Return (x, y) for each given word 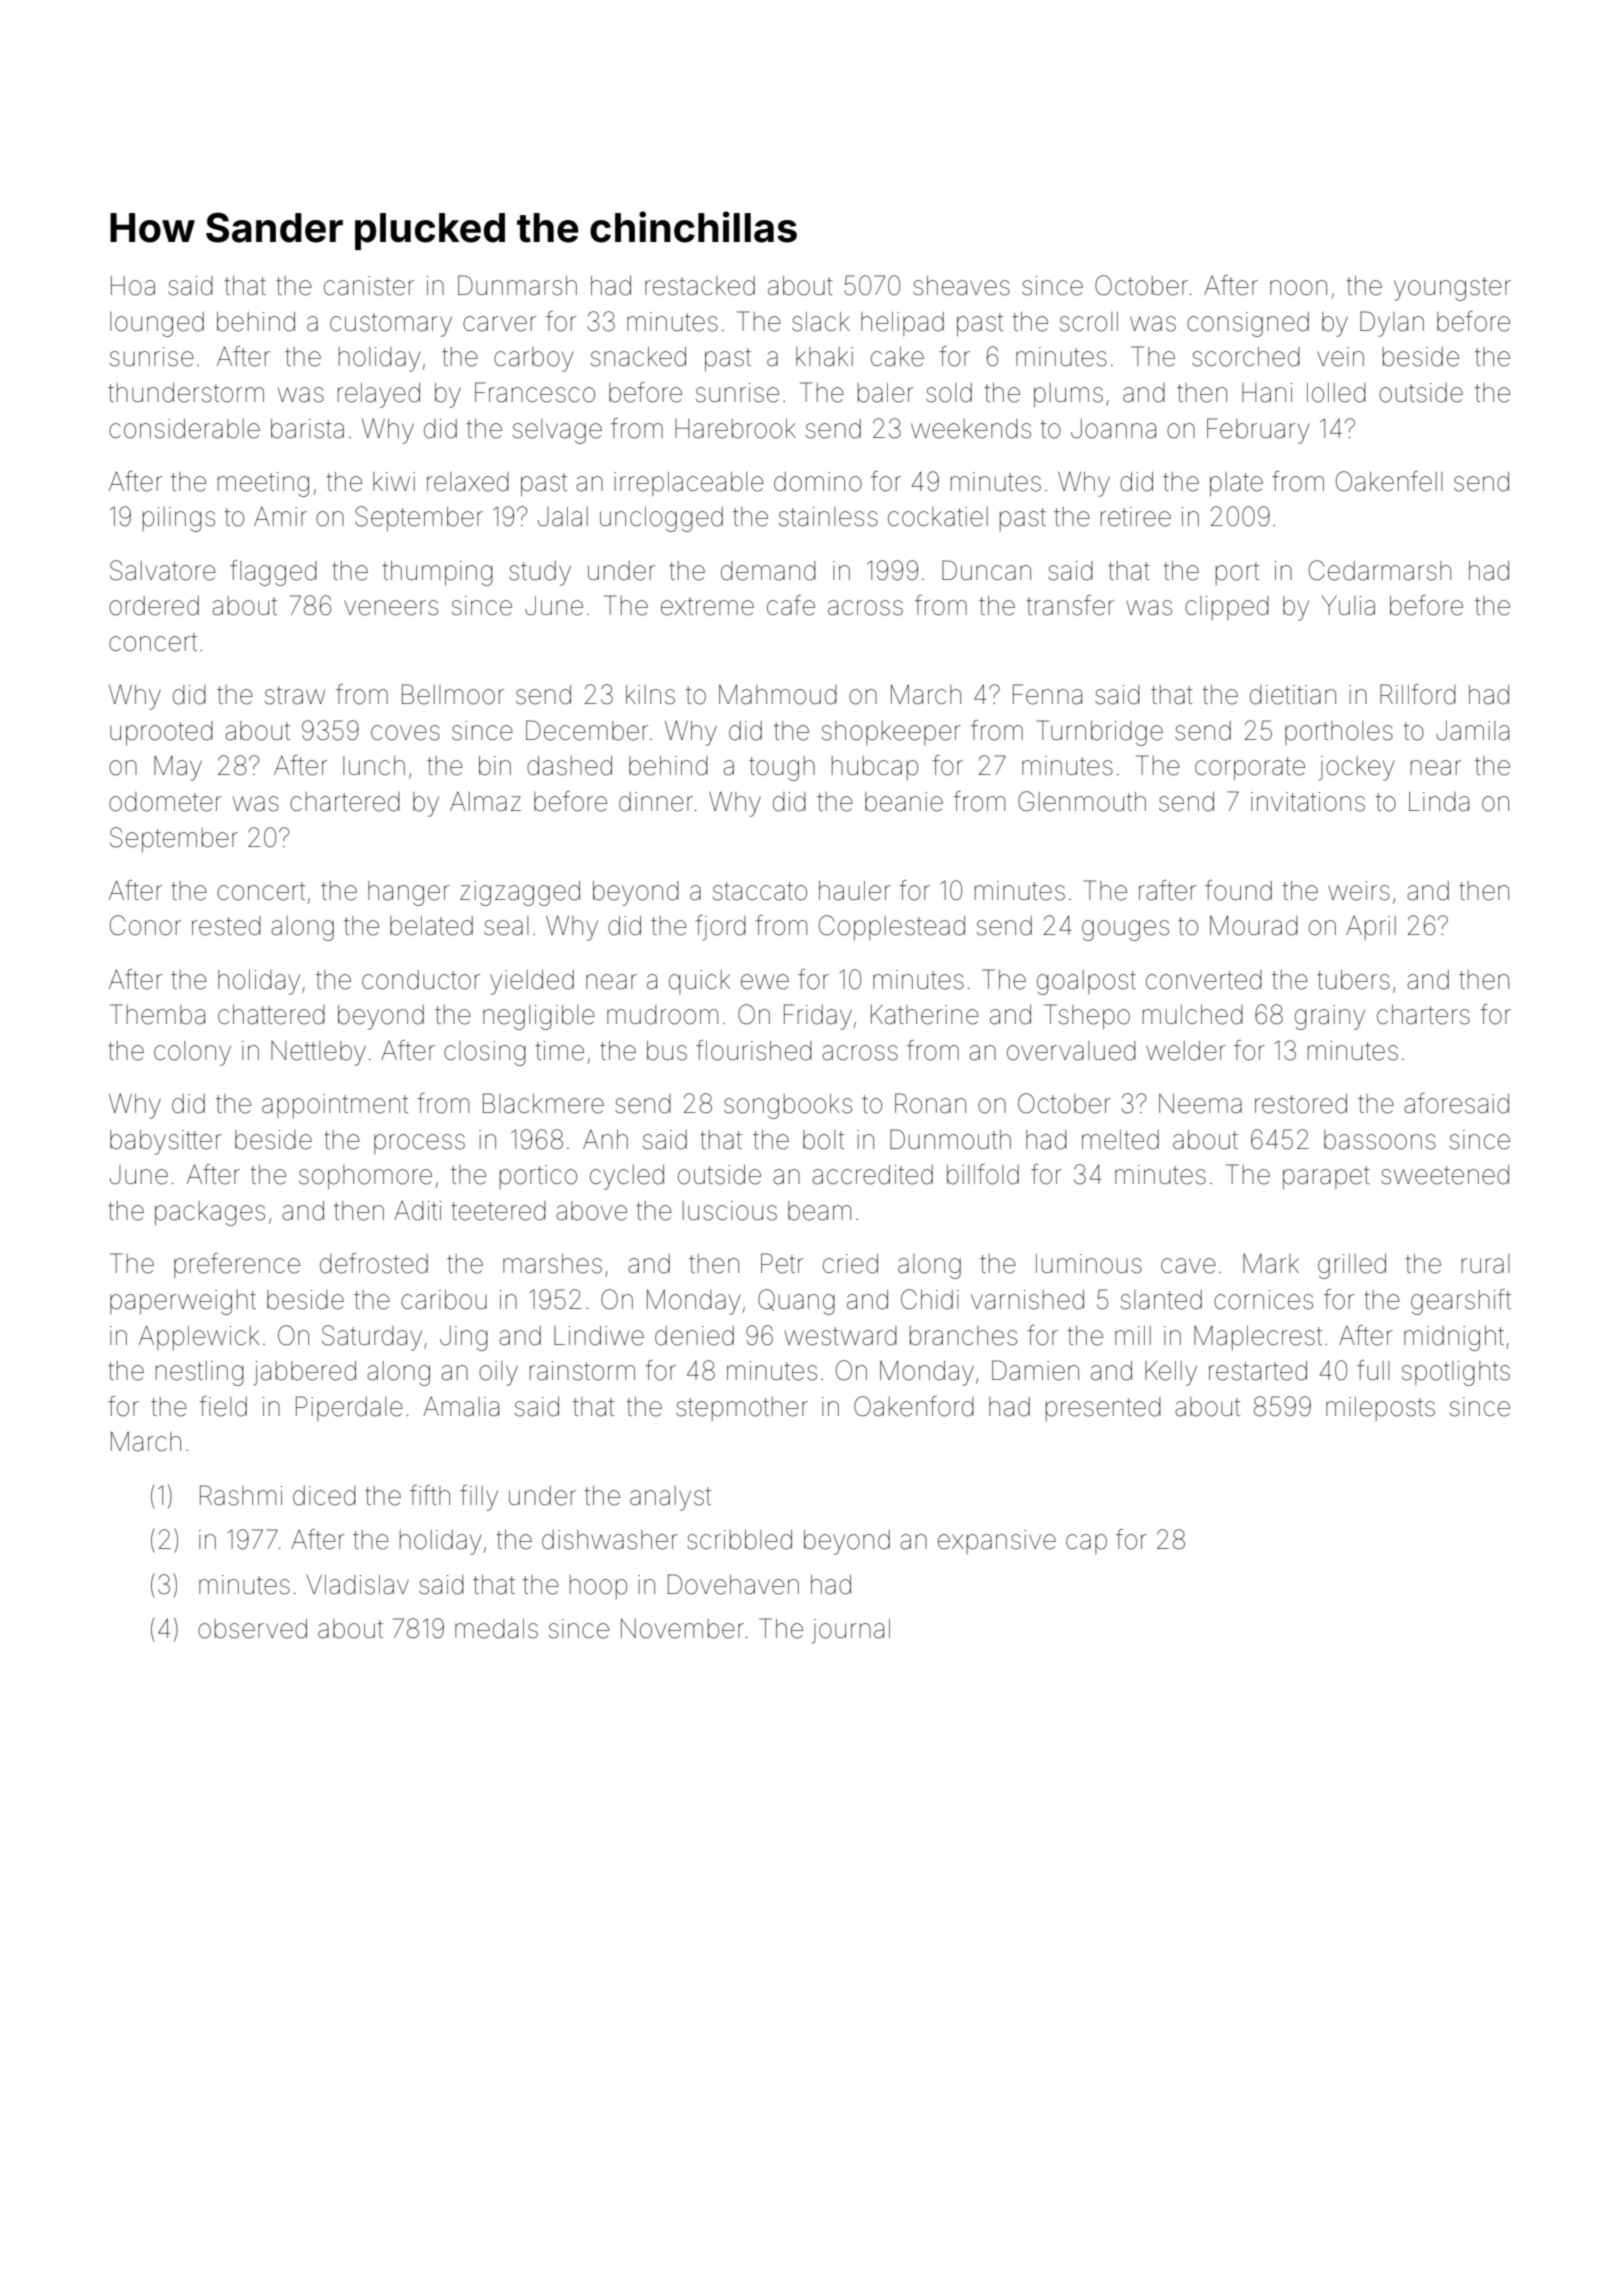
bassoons (1380, 1140)
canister (369, 286)
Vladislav (357, 1585)
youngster (1452, 289)
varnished (1027, 1300)
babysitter (166, 1142)
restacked (700, 286)
